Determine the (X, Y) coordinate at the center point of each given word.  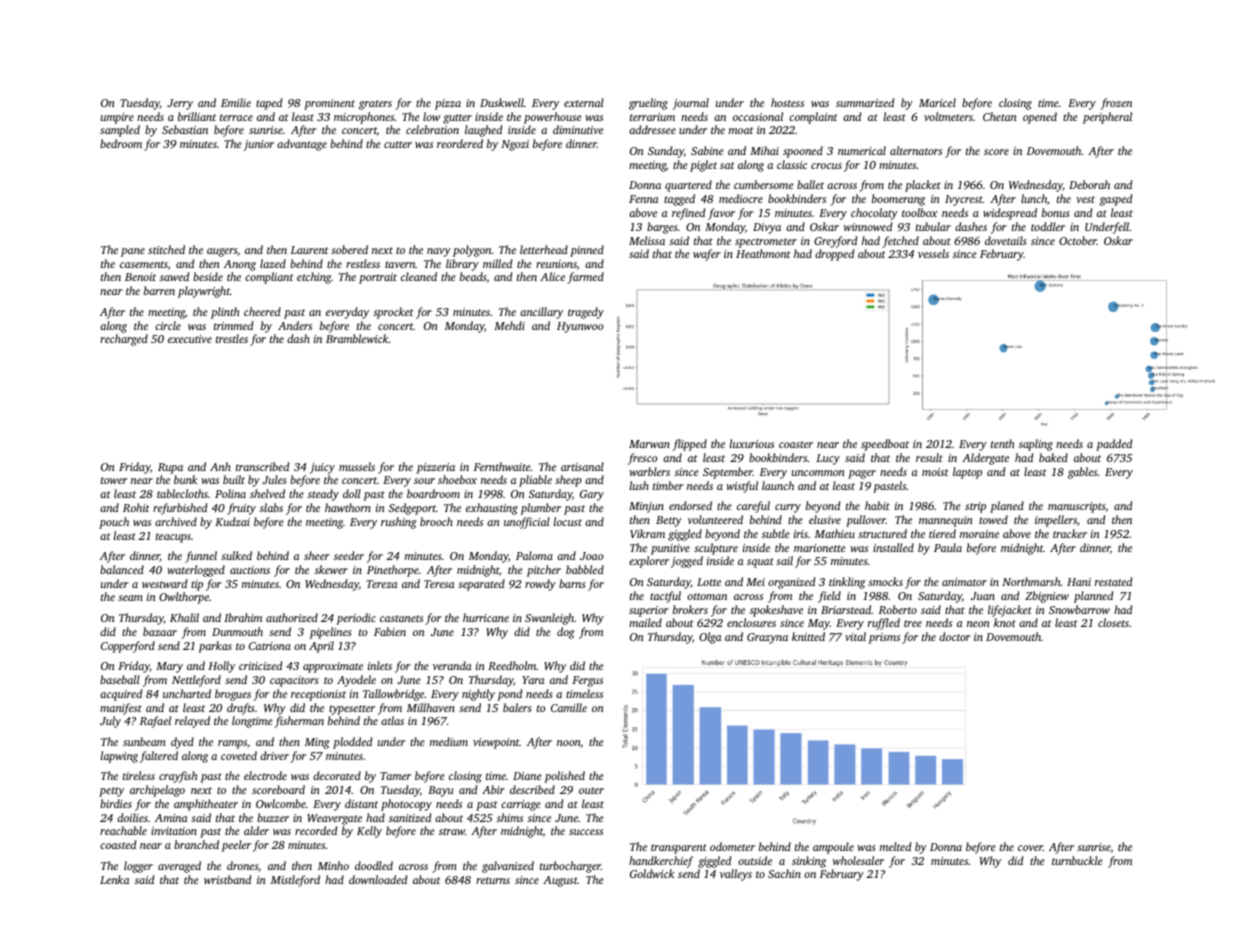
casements (144, 264)
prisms (884, 638)
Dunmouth (237, 631)
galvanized (508, 867)
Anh (220, 466)
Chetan (1000, 116)
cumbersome (764, 184)
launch (778, 485)
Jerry (180, 104)
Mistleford (295, 881)
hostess (787, 102)
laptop (967, 473)
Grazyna (767, 638)
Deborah (1089, 184)
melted (895, 846)
